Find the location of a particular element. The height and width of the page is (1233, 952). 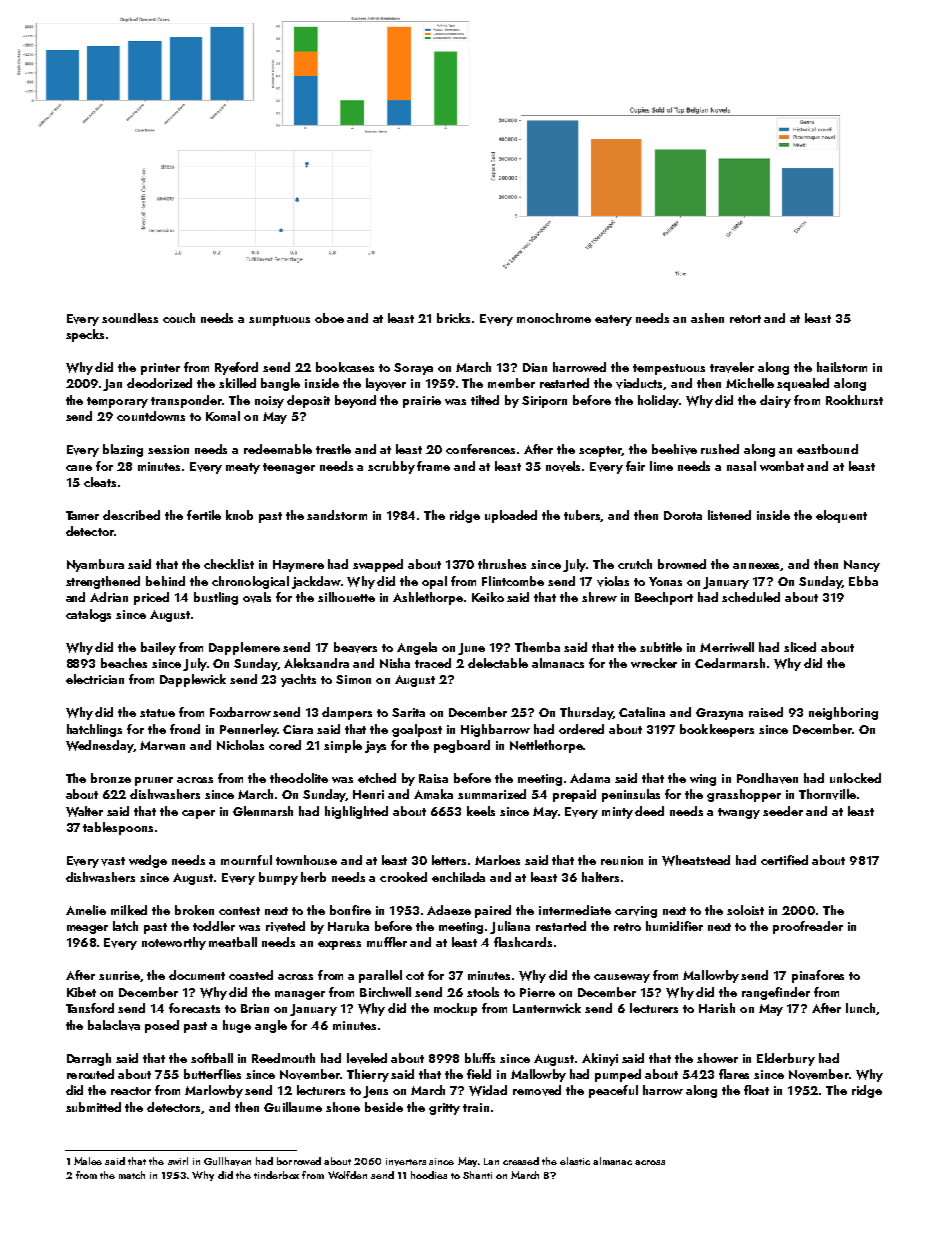

neighboring is located at coordinates (843, 713).
